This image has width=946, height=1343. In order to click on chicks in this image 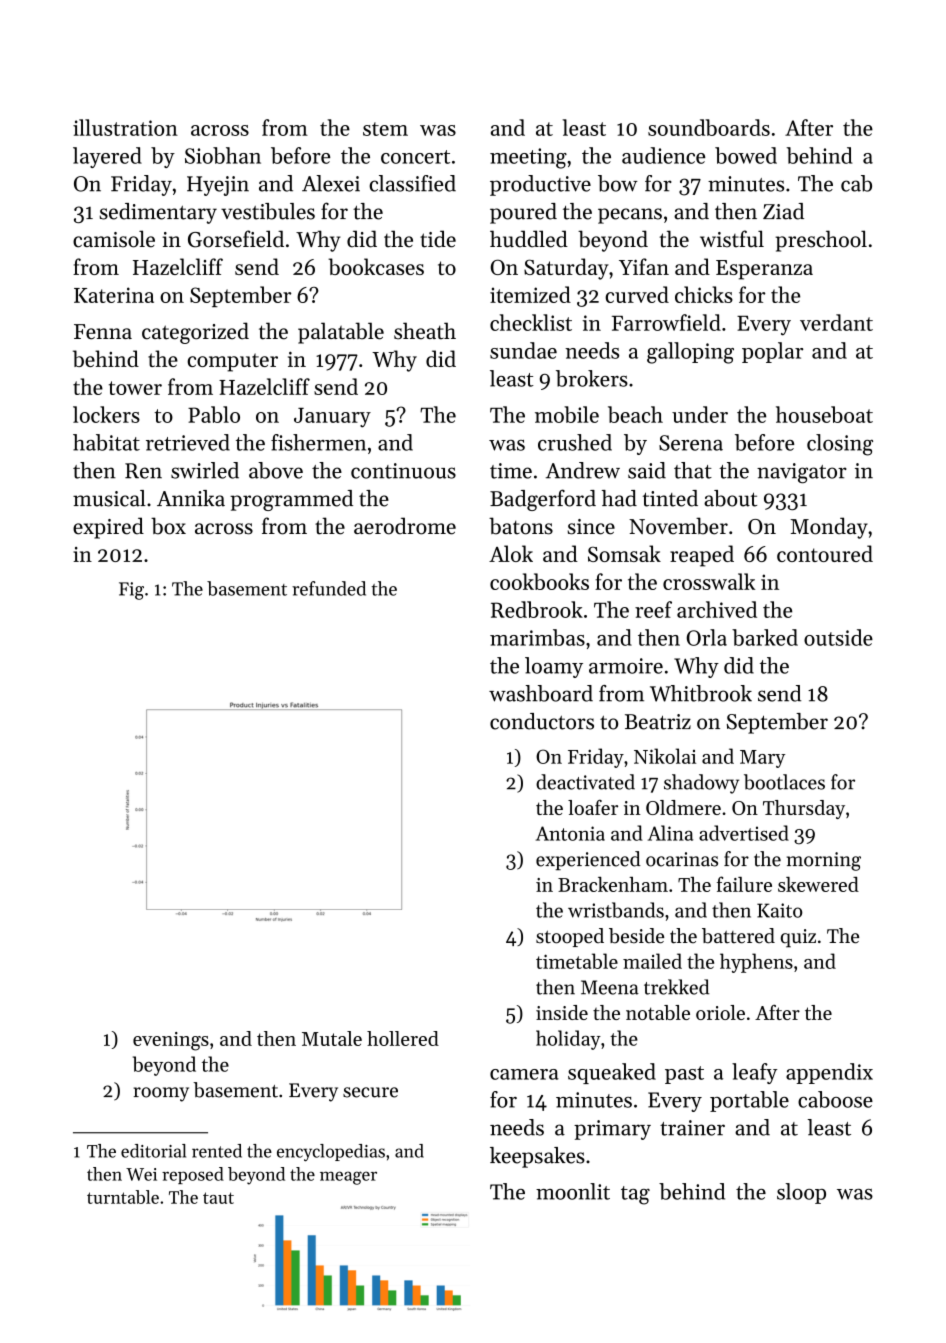, I will do `click(704, 294)`.
